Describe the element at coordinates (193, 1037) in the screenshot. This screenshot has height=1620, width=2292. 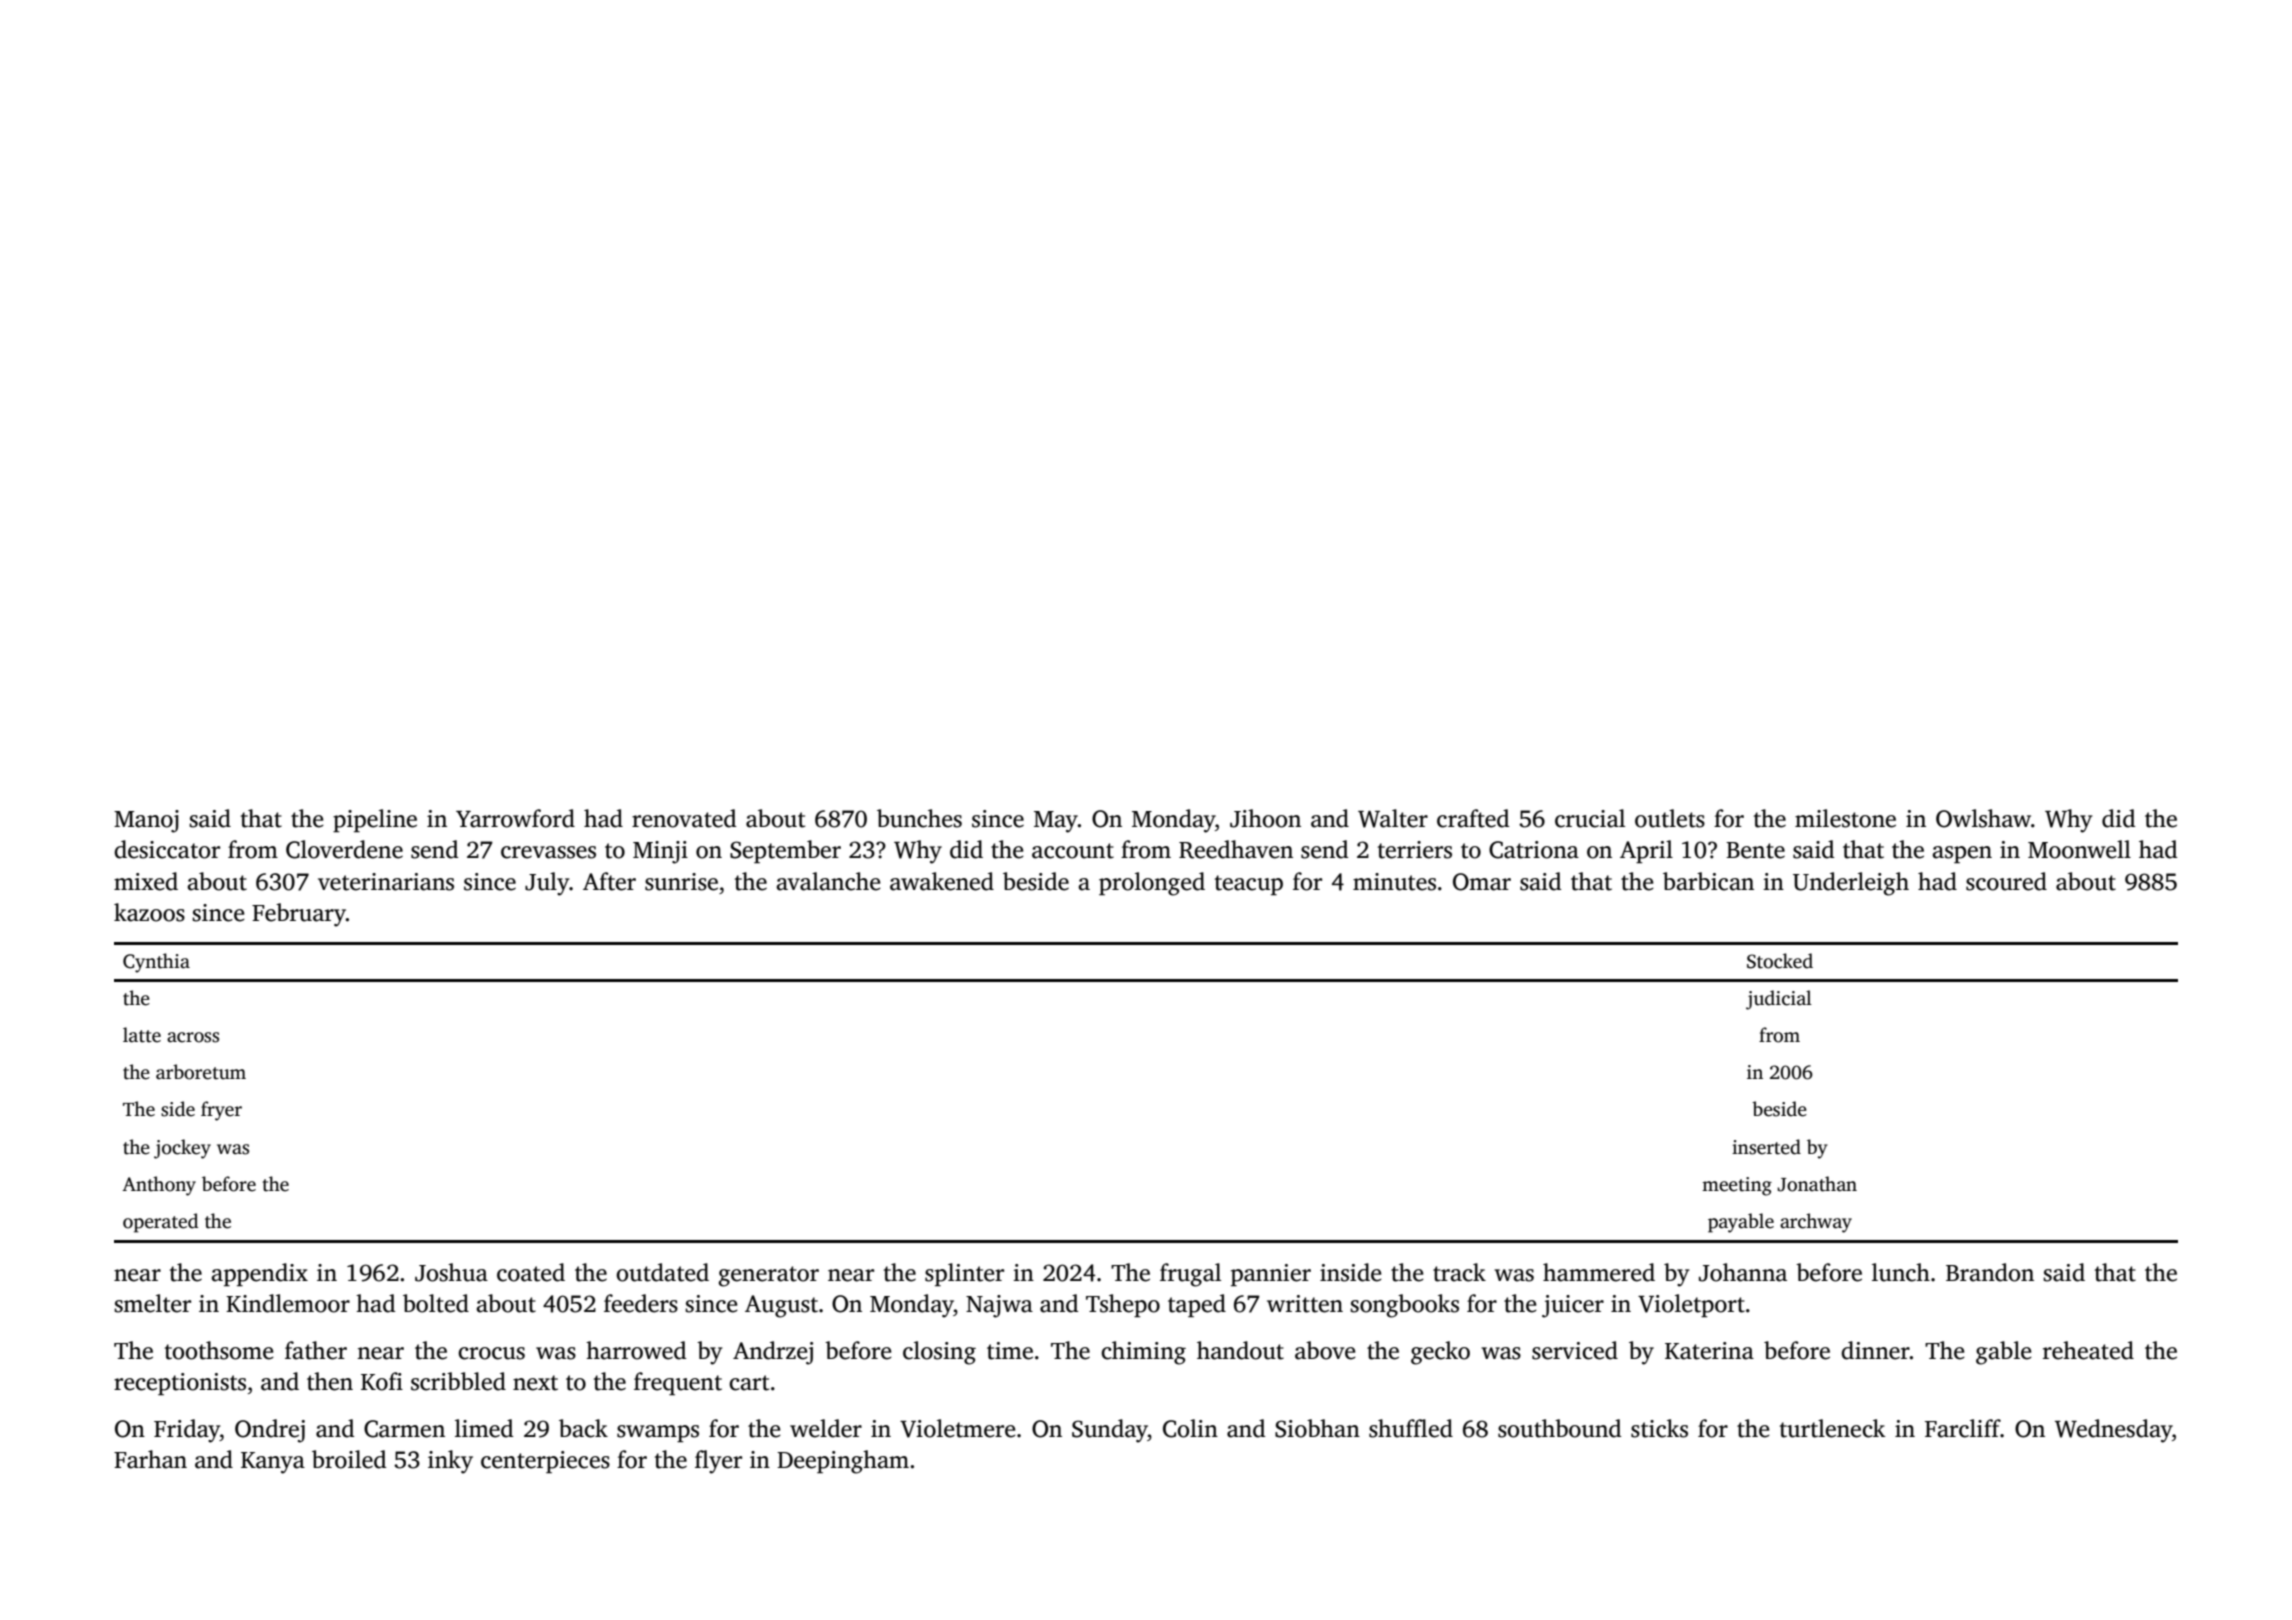
I see `across` at that location.
